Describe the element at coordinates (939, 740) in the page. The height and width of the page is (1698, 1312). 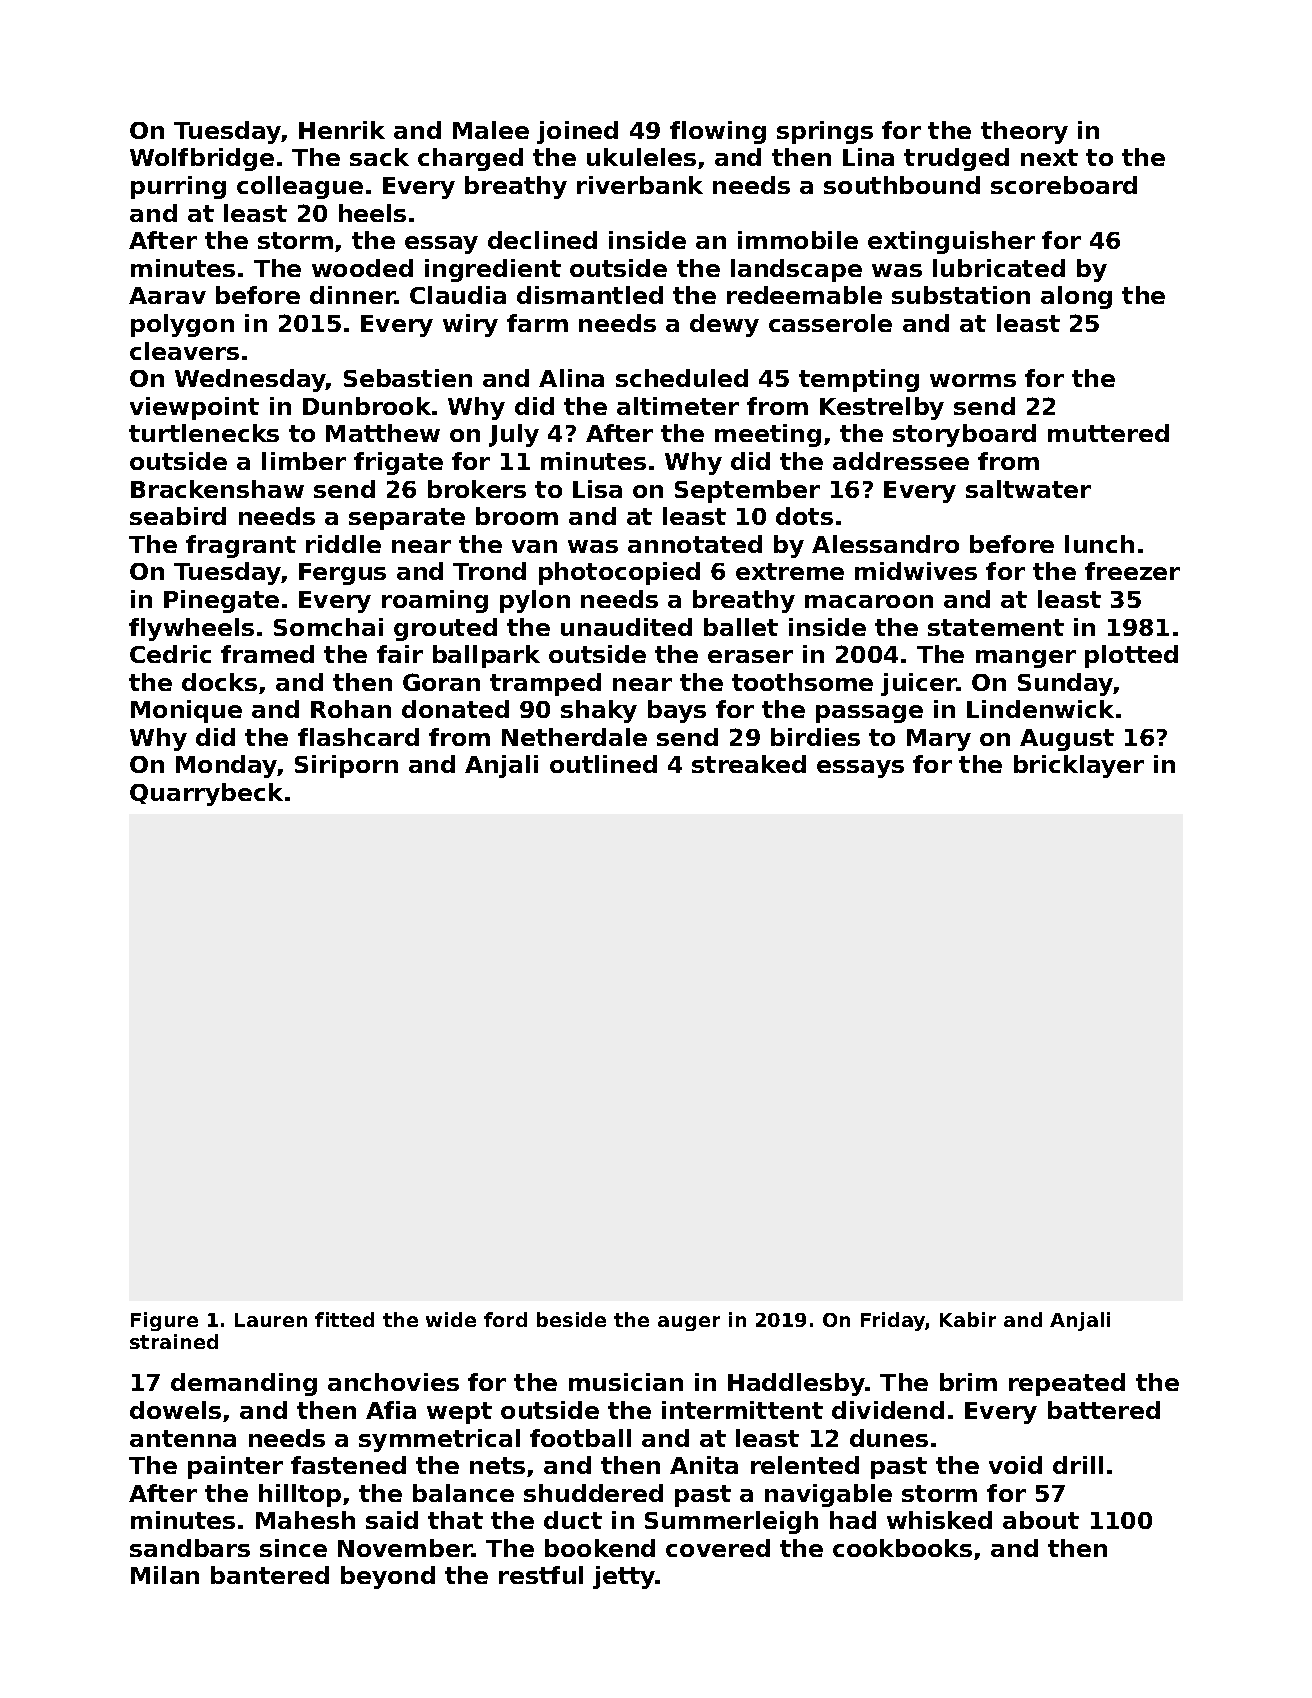
I see `Mary` at that location.
